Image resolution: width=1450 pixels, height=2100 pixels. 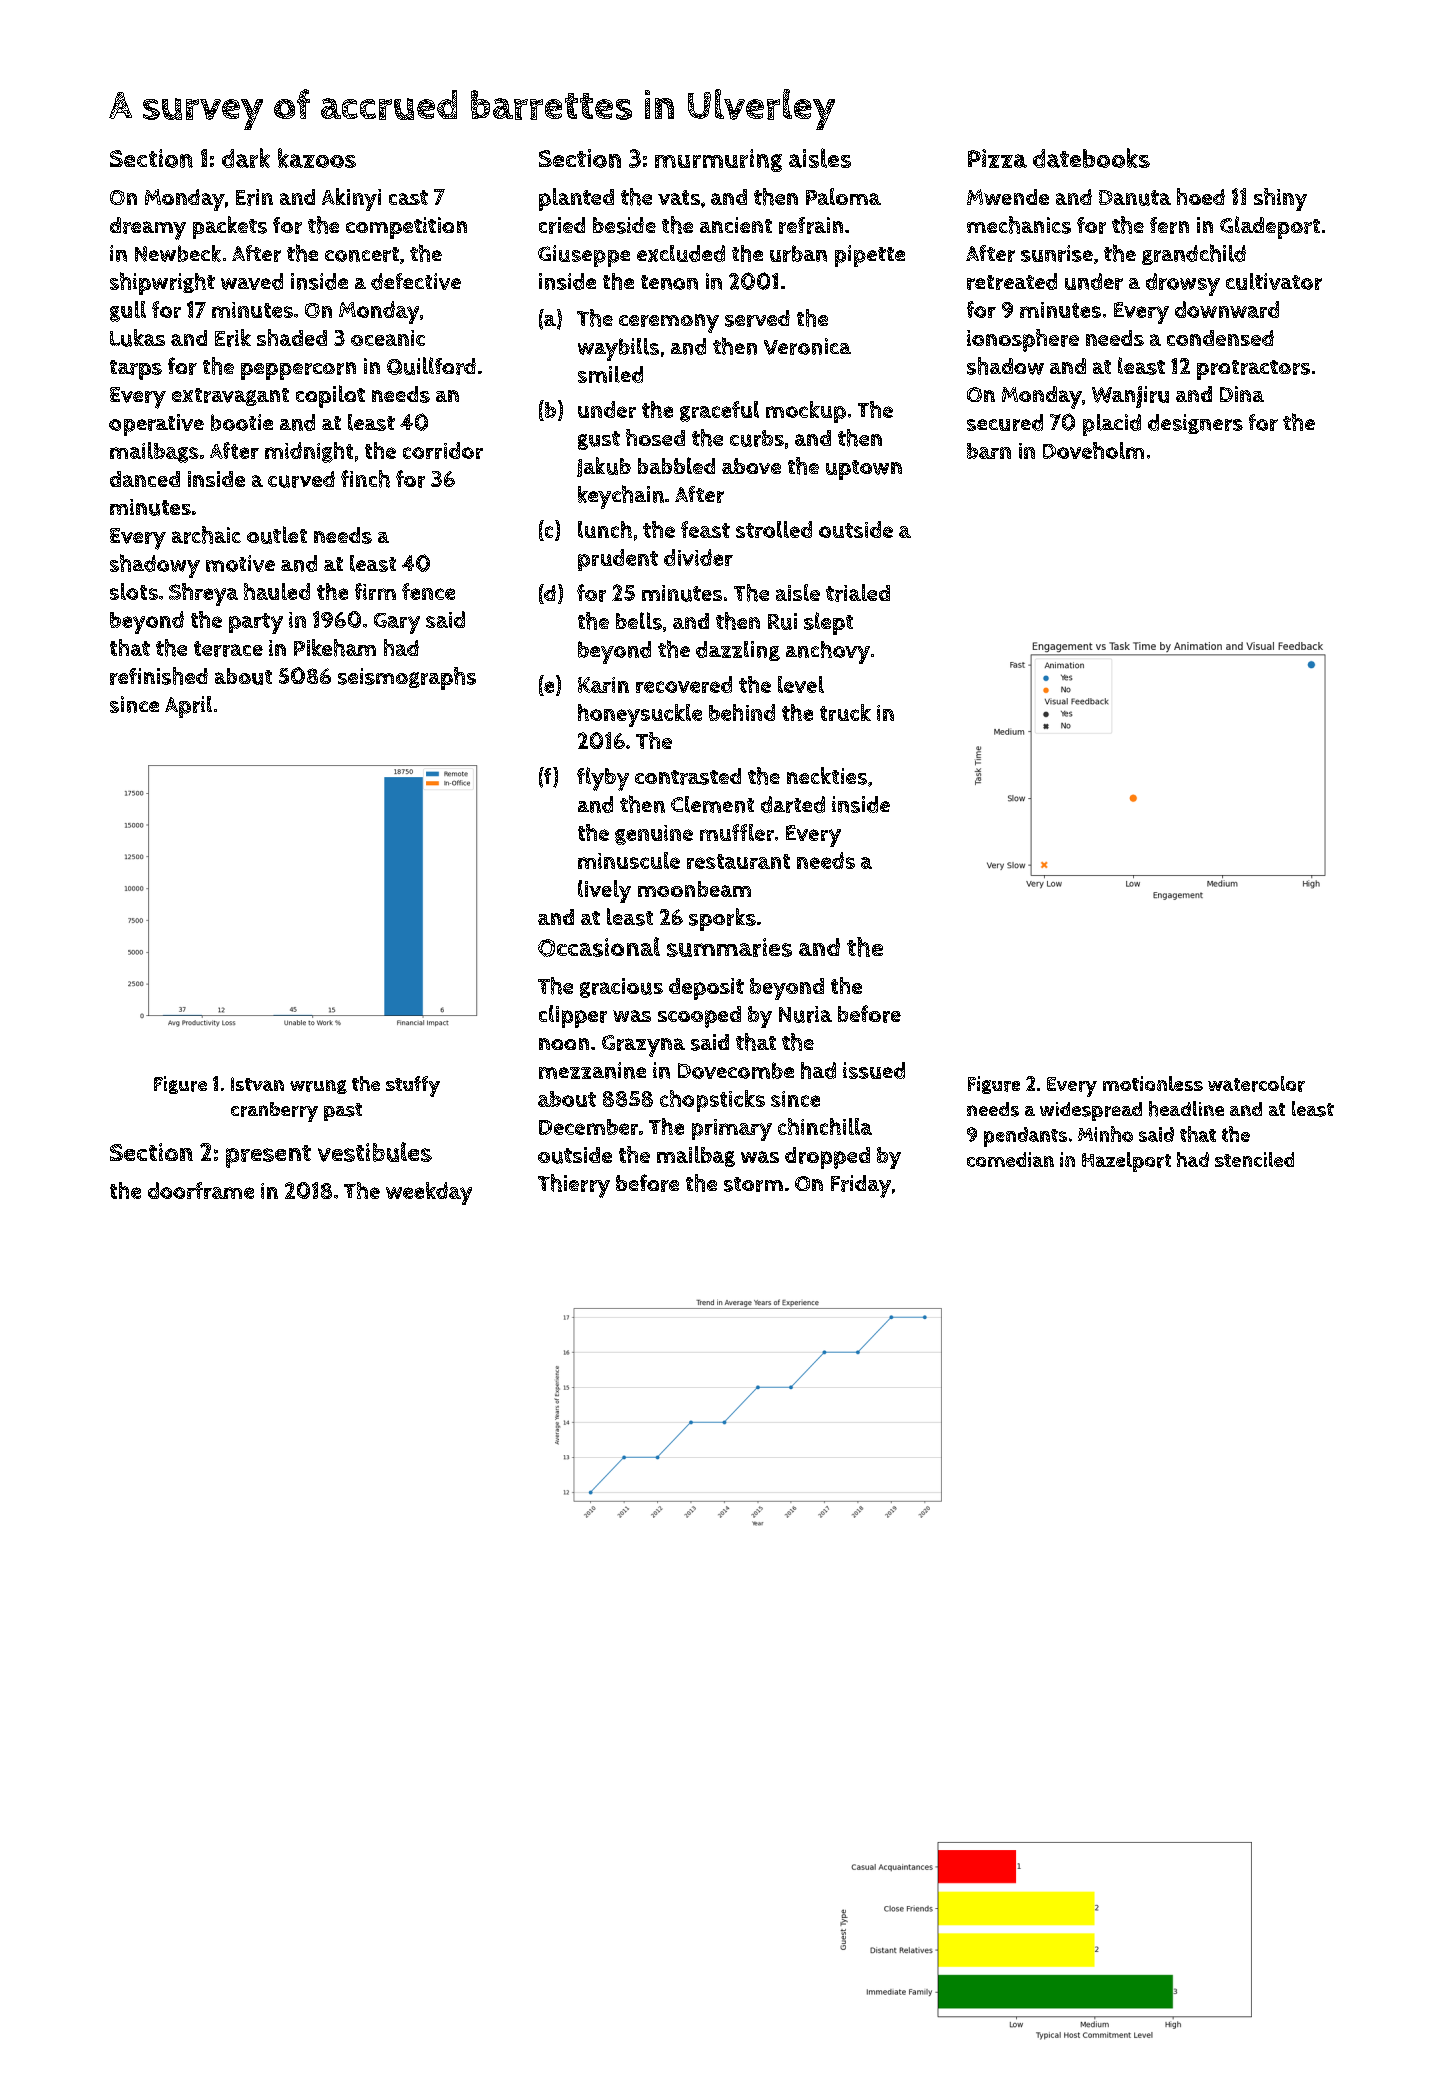 What do you see at coordinates (997, 158) in the document?
I see `Pizza` at bounding box center [997, 158].
